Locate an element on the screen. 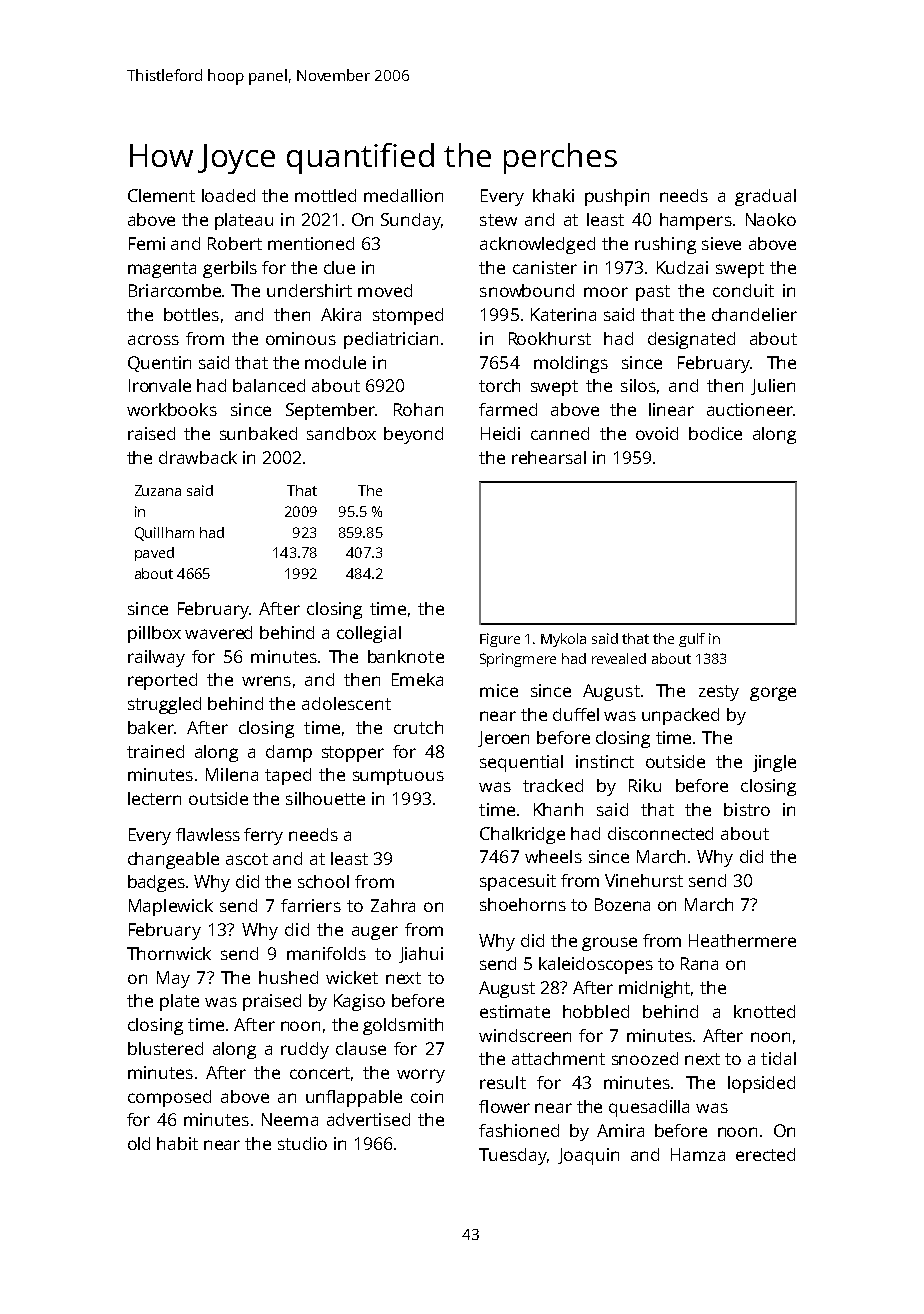 The width and height of the screenshot is (924, 1314). tidal is located at coordinates (778, 1058).
